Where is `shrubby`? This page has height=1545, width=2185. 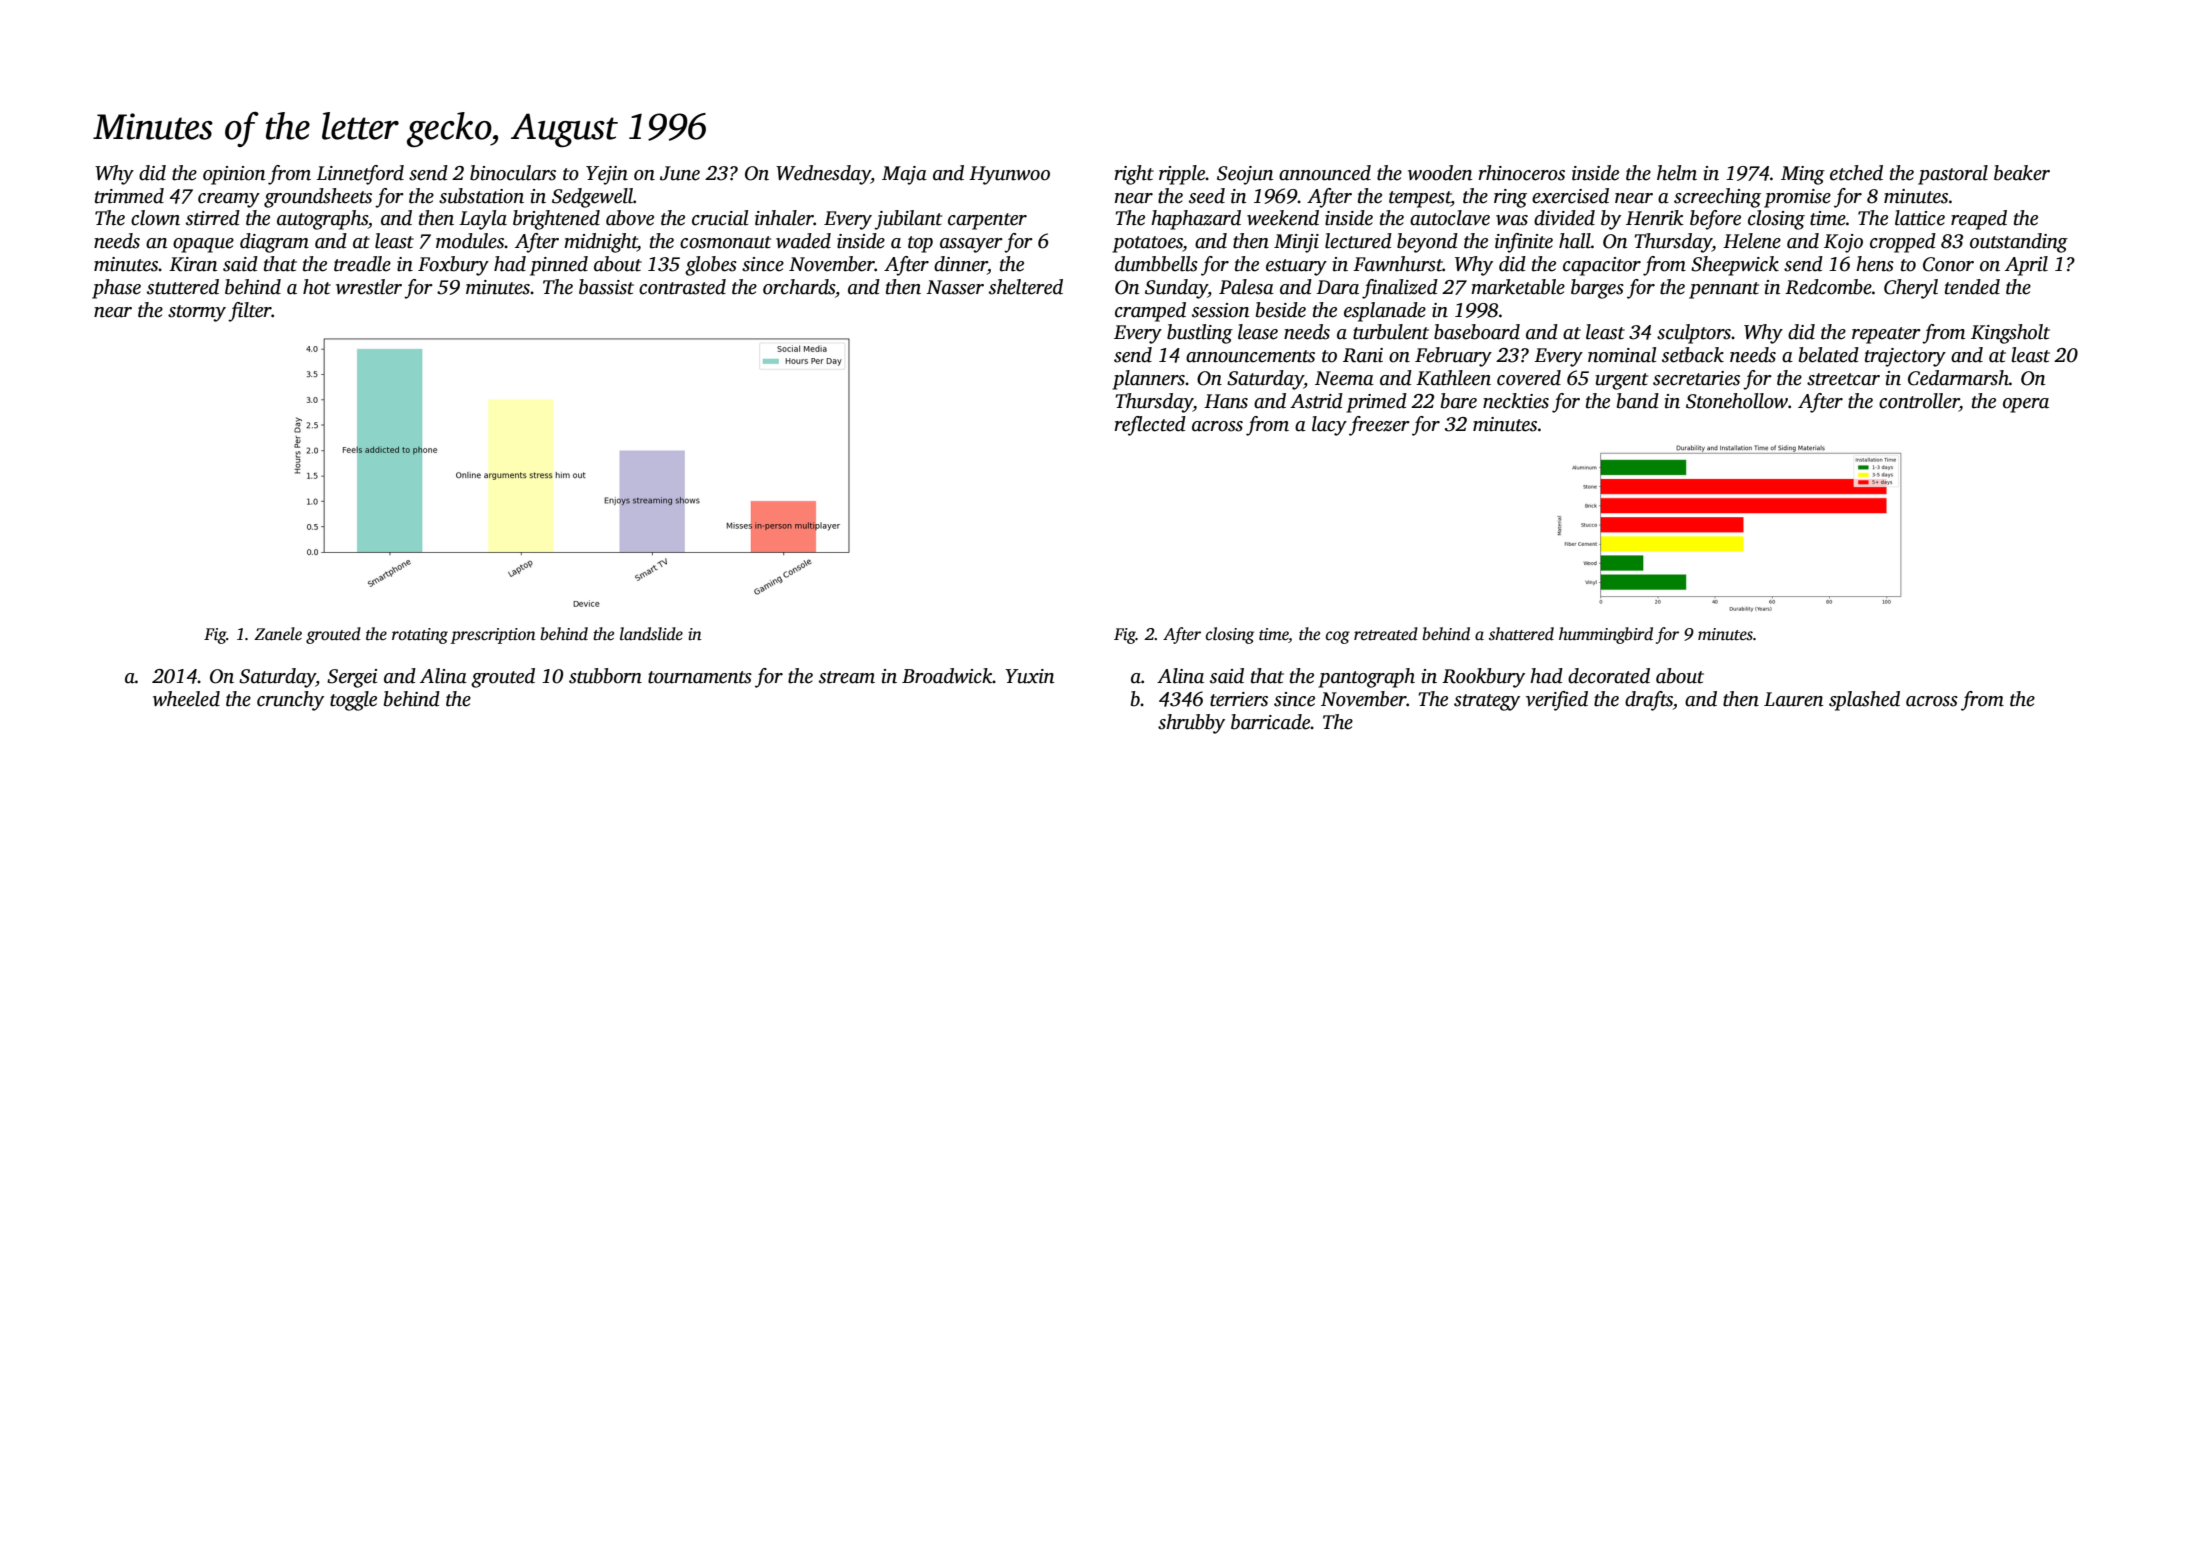 shrubby is located at coordinates (1191, 724).
